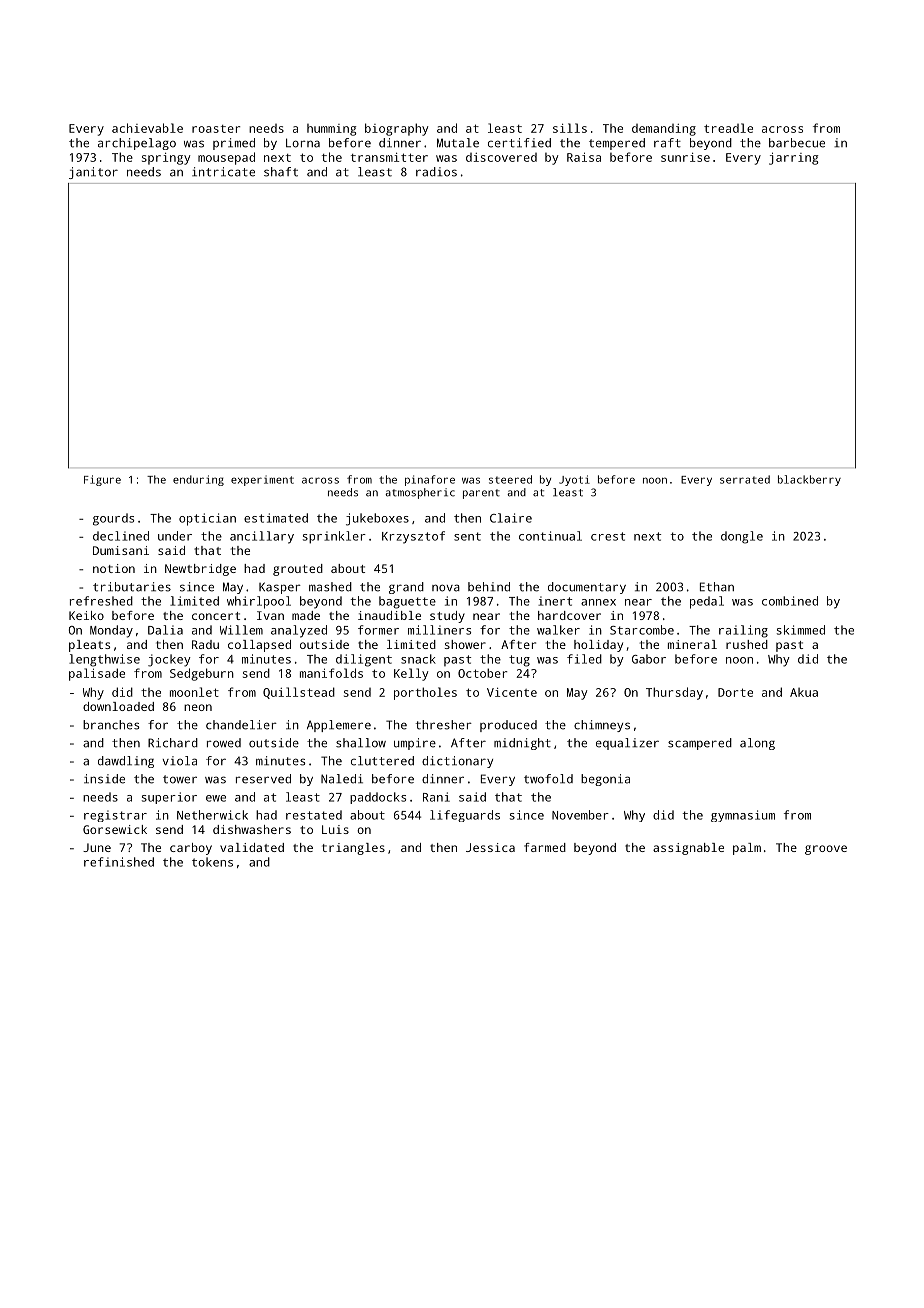 This screenshot has width=924, height=1308. I want to click on Figure, so click(102, 480).
